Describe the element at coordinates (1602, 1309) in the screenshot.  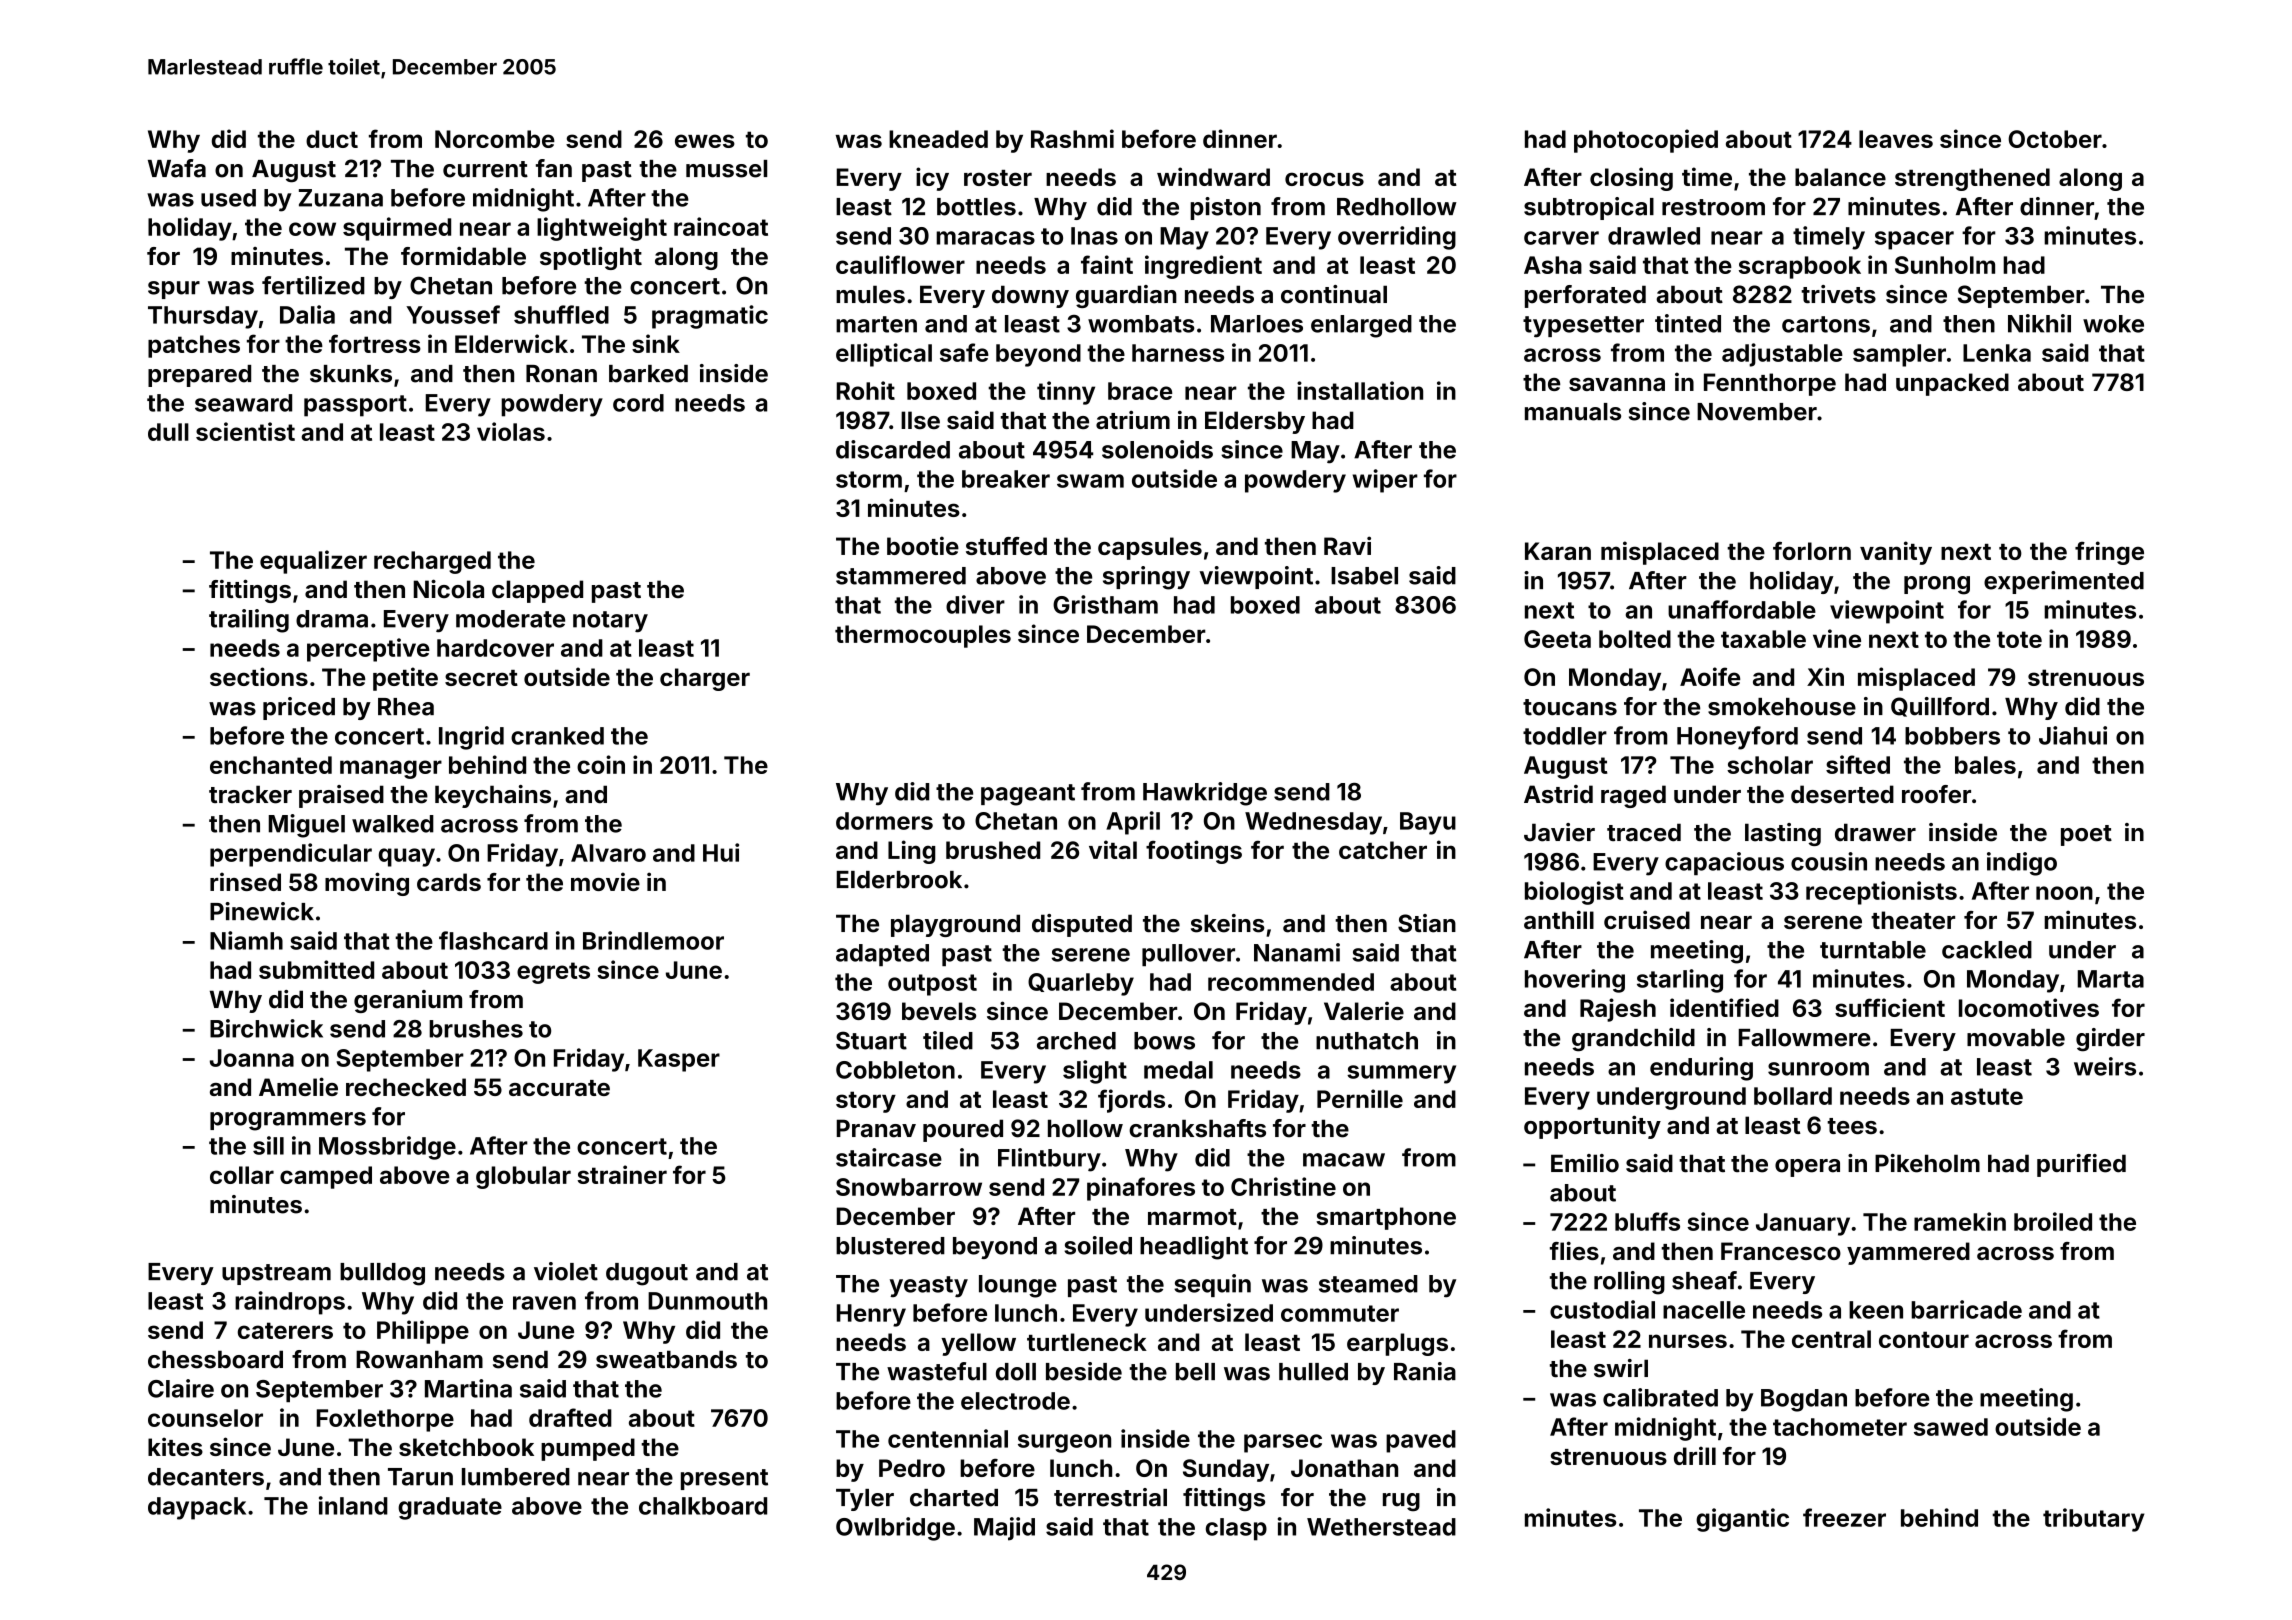
I see `custodial` at that location.
